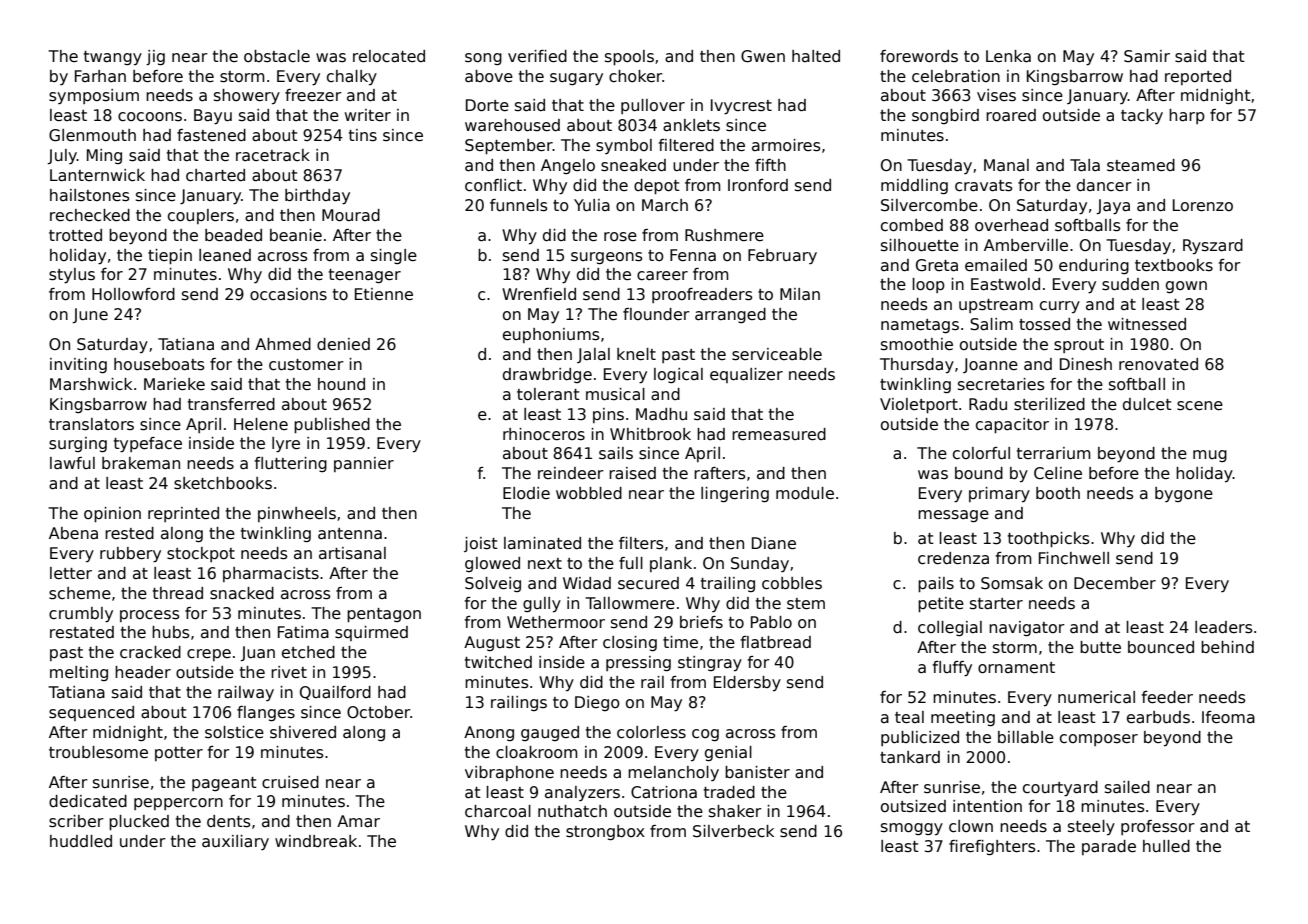  What do you see at coordinates (1228, 717) in the screenshot?
I see `Ifeoma` at bounding box center [1228, 717].
